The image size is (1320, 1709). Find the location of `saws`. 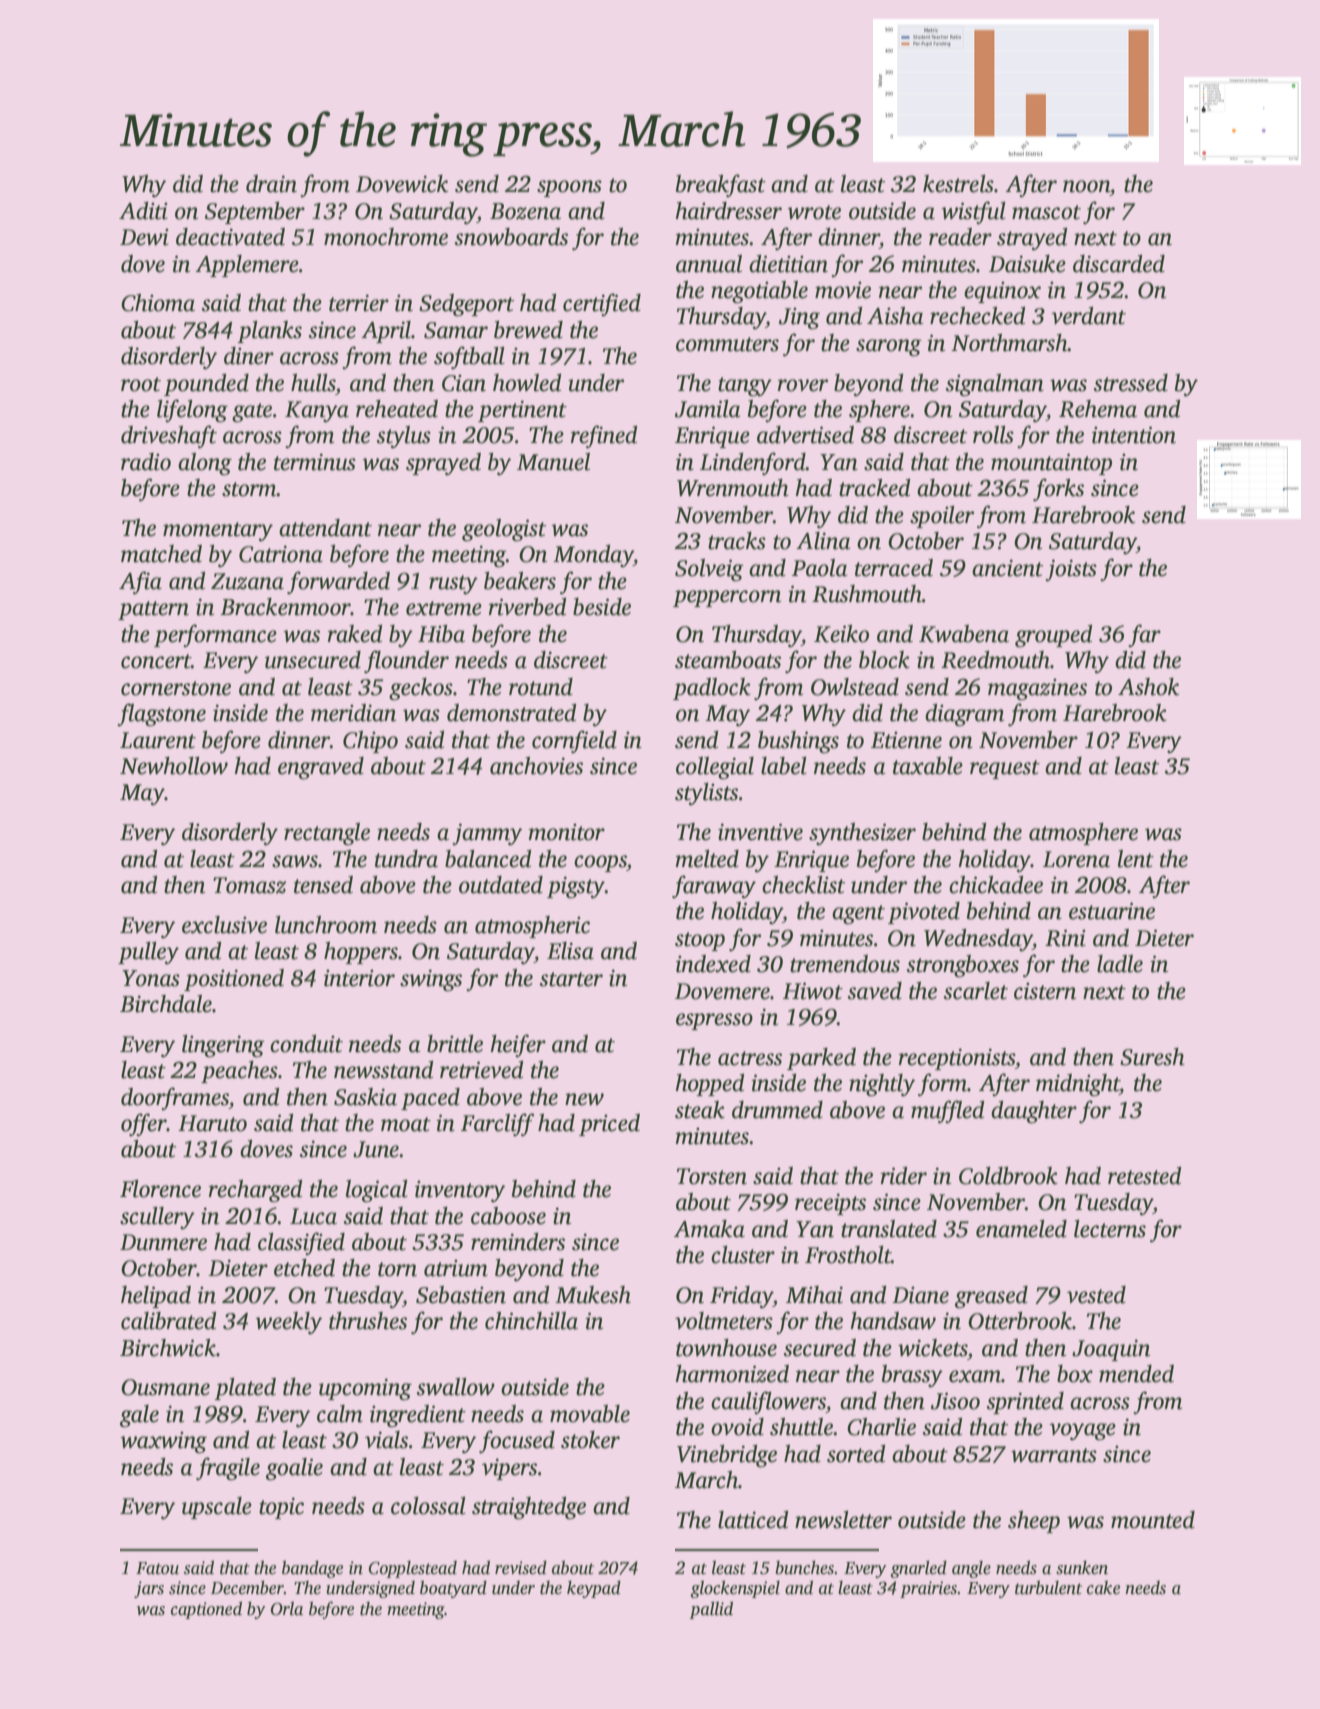

saws is located at coordinates (295, 861).
